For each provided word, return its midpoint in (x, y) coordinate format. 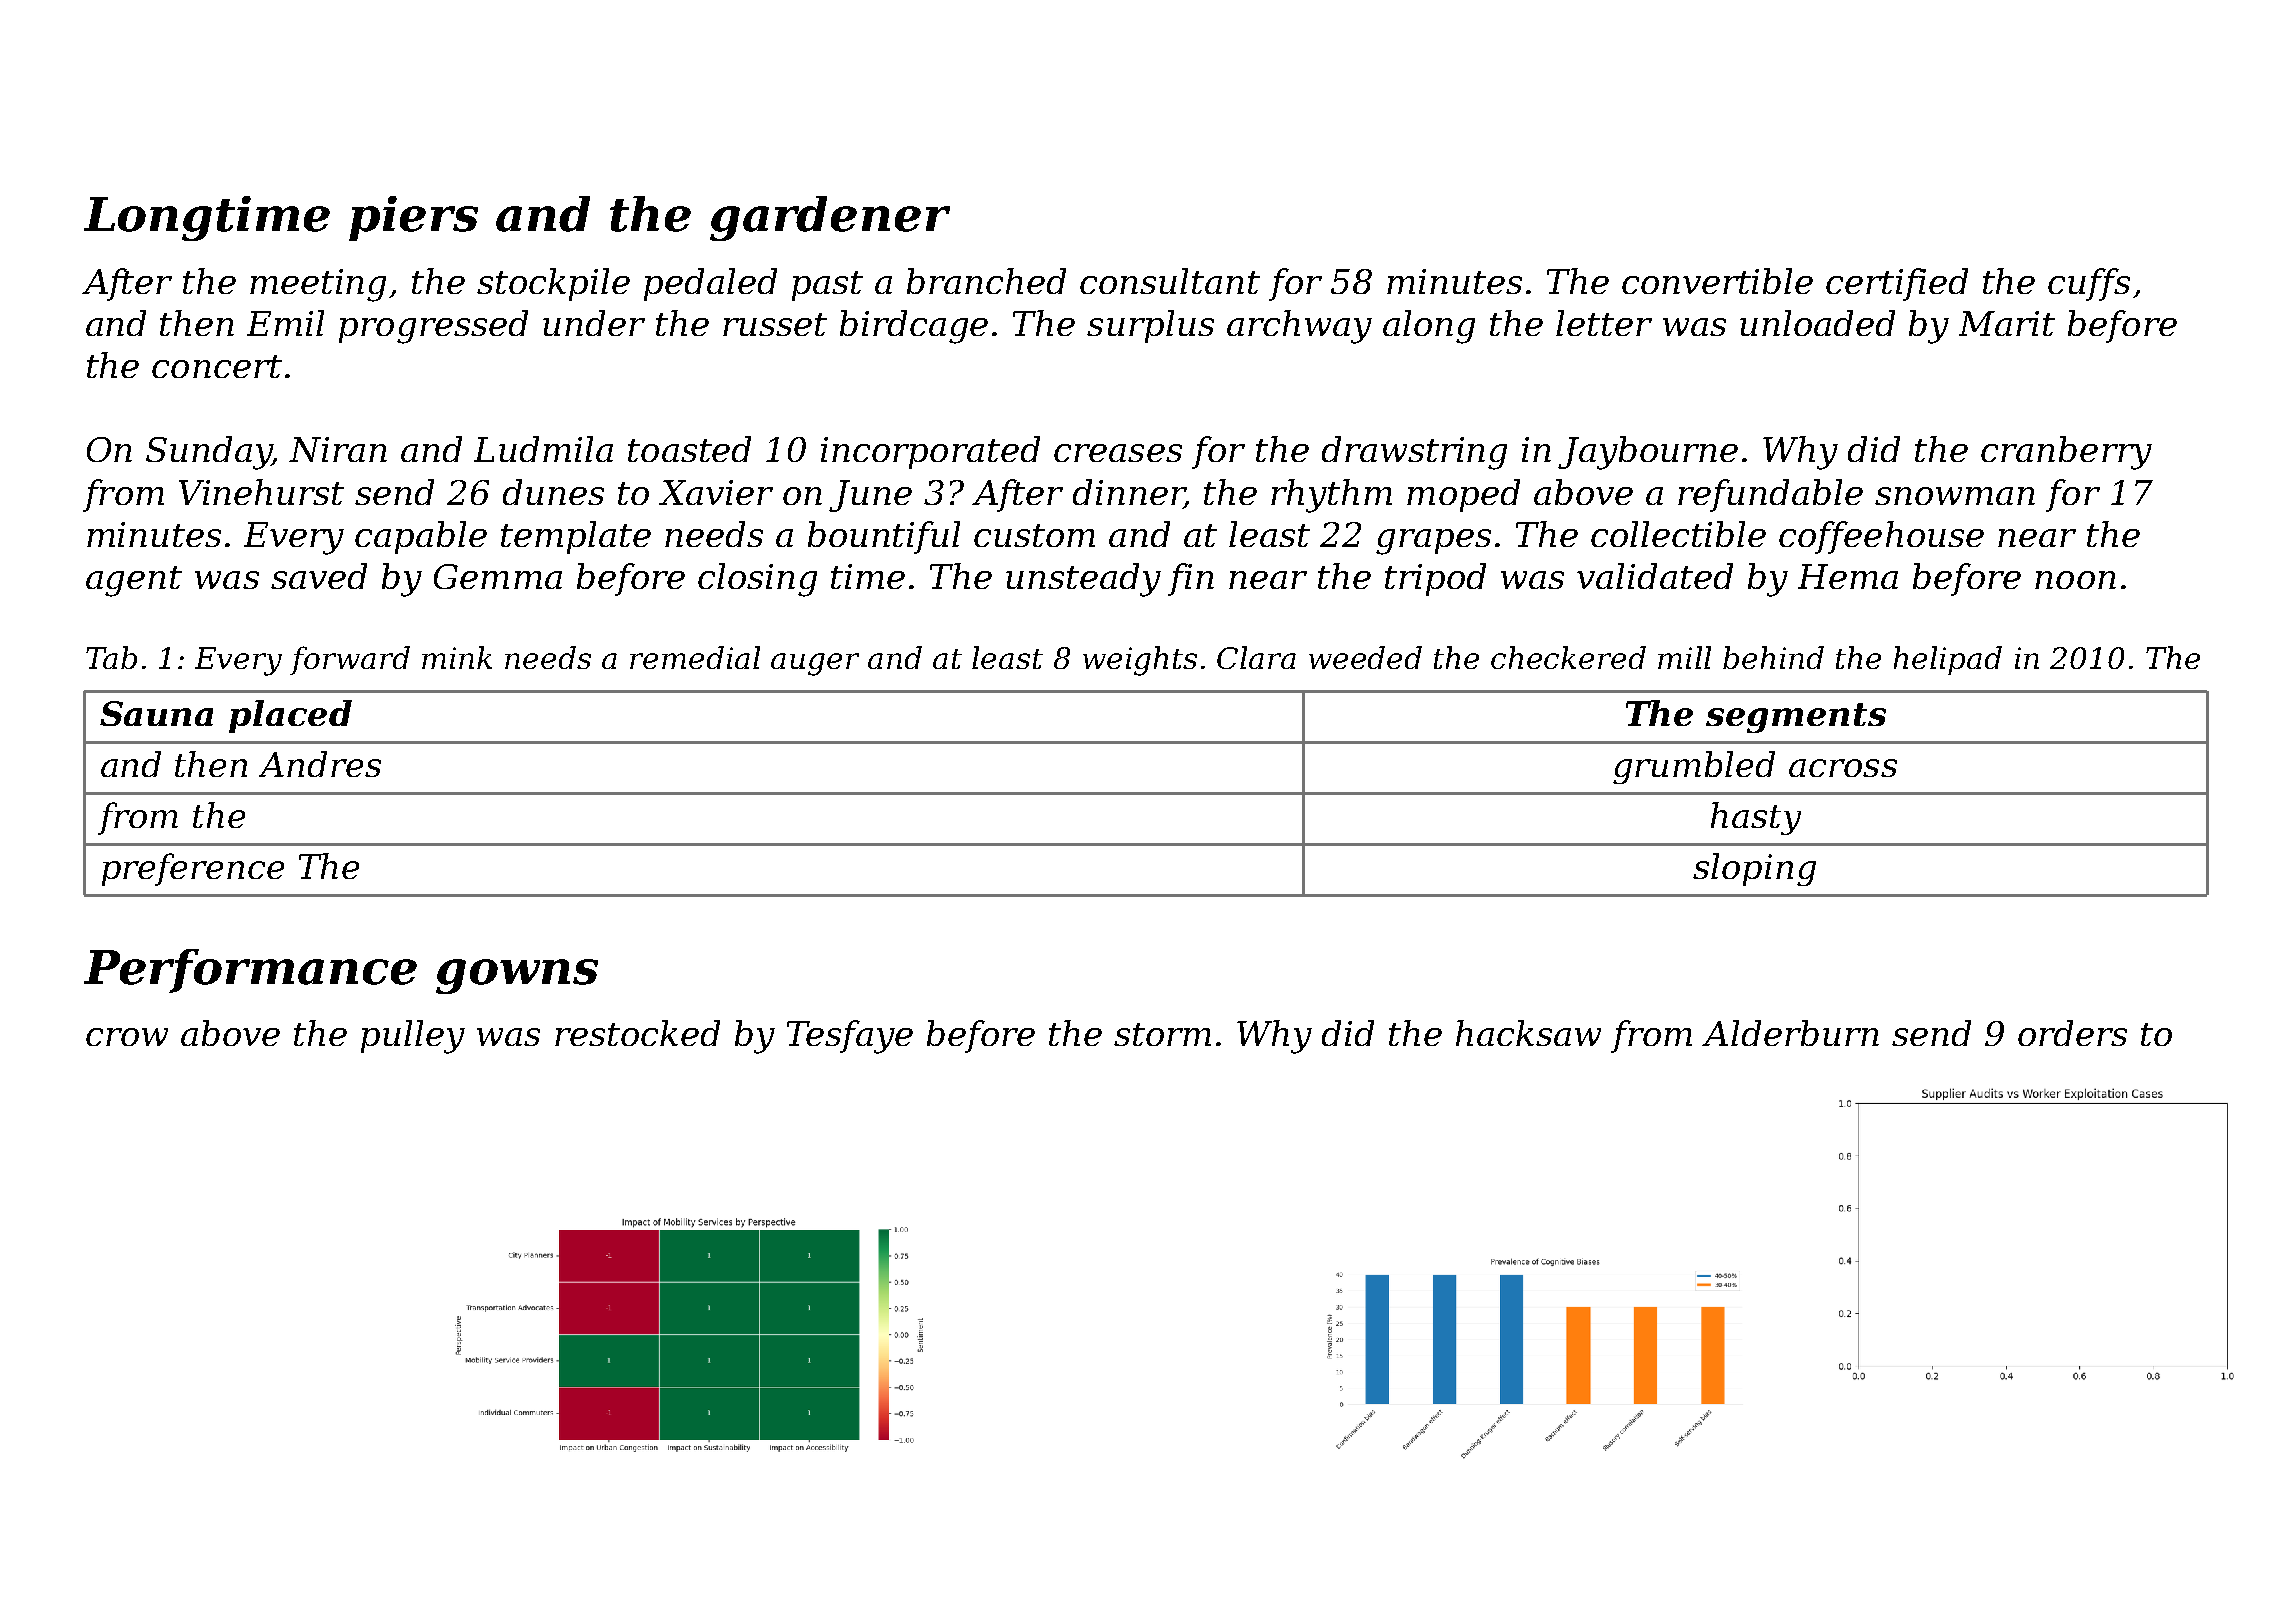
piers (413, 218)
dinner (1128, 493)
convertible (1717, 281)
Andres (320, 764)
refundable (1770, 495)
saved (319, 576)
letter (1604, 323)
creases (1118, 453)
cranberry (2066, 453)
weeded (1365, 657)
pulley (413, 1037)
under (594, 323)
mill (1684, 657)
